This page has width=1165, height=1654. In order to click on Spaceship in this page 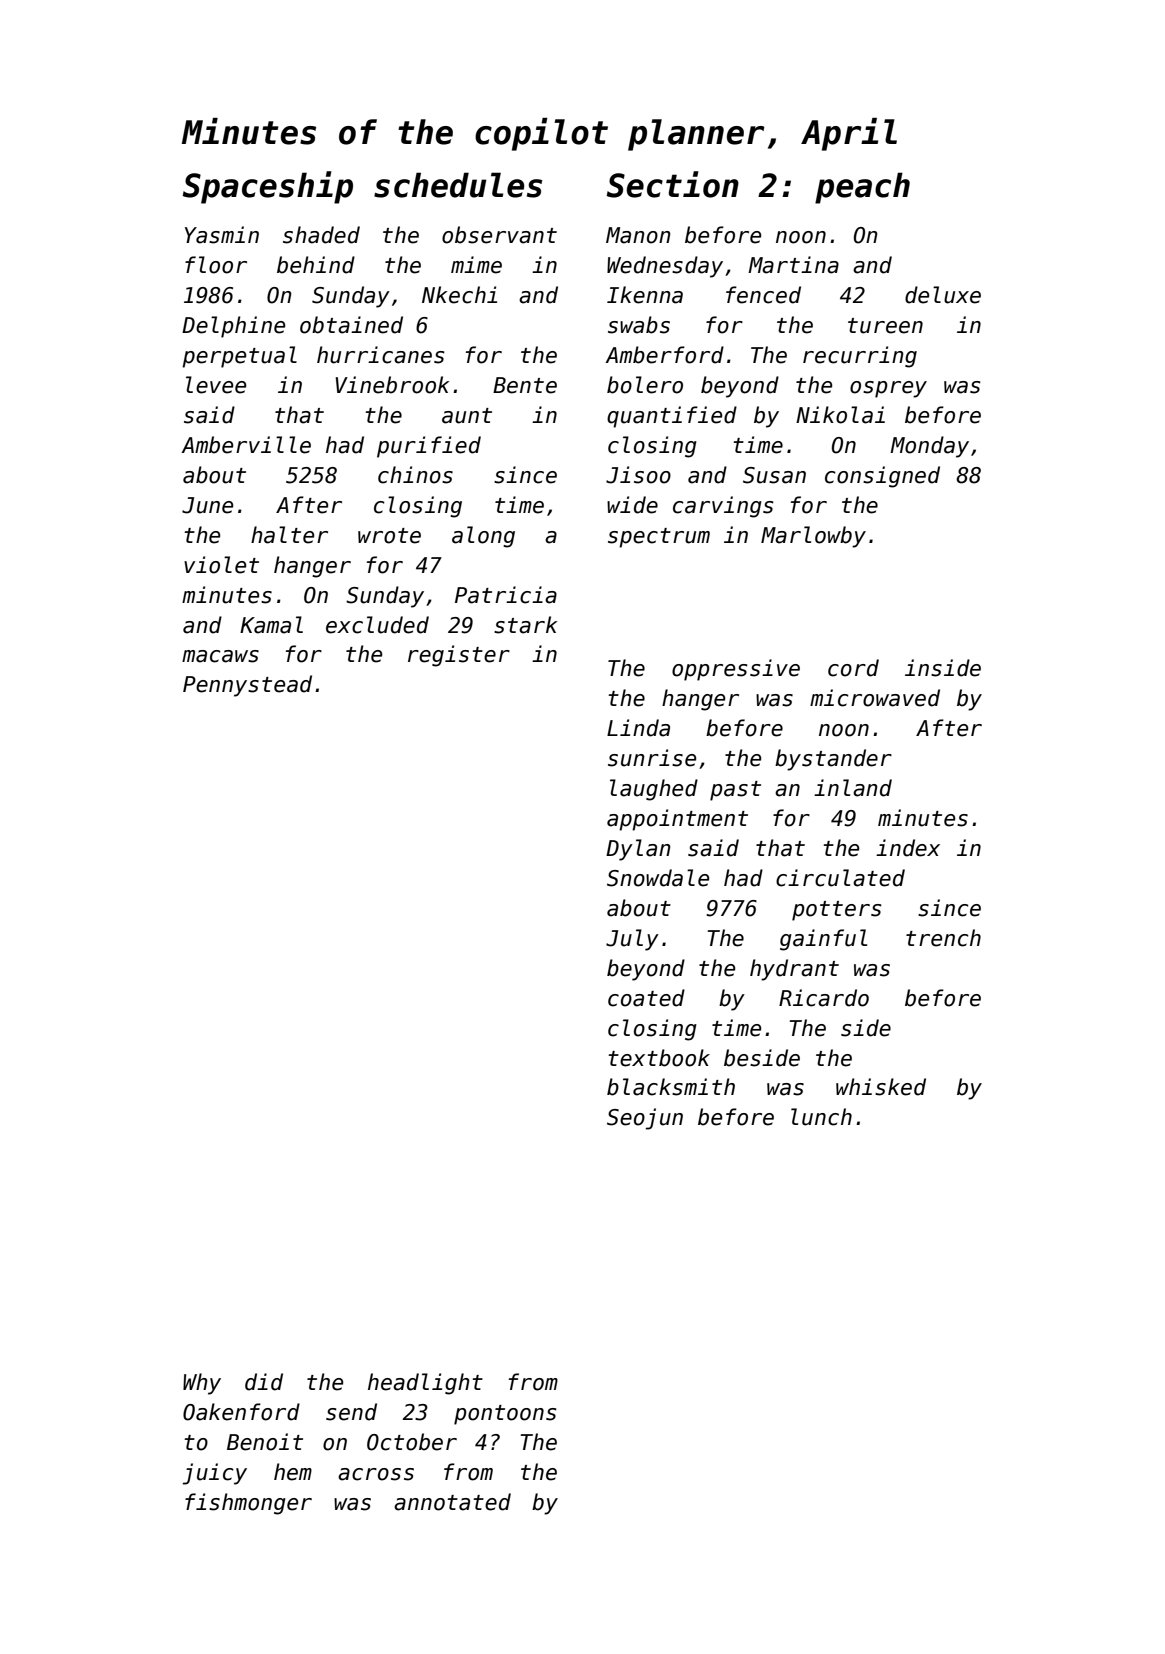, I will do `click(267, 187)`.
